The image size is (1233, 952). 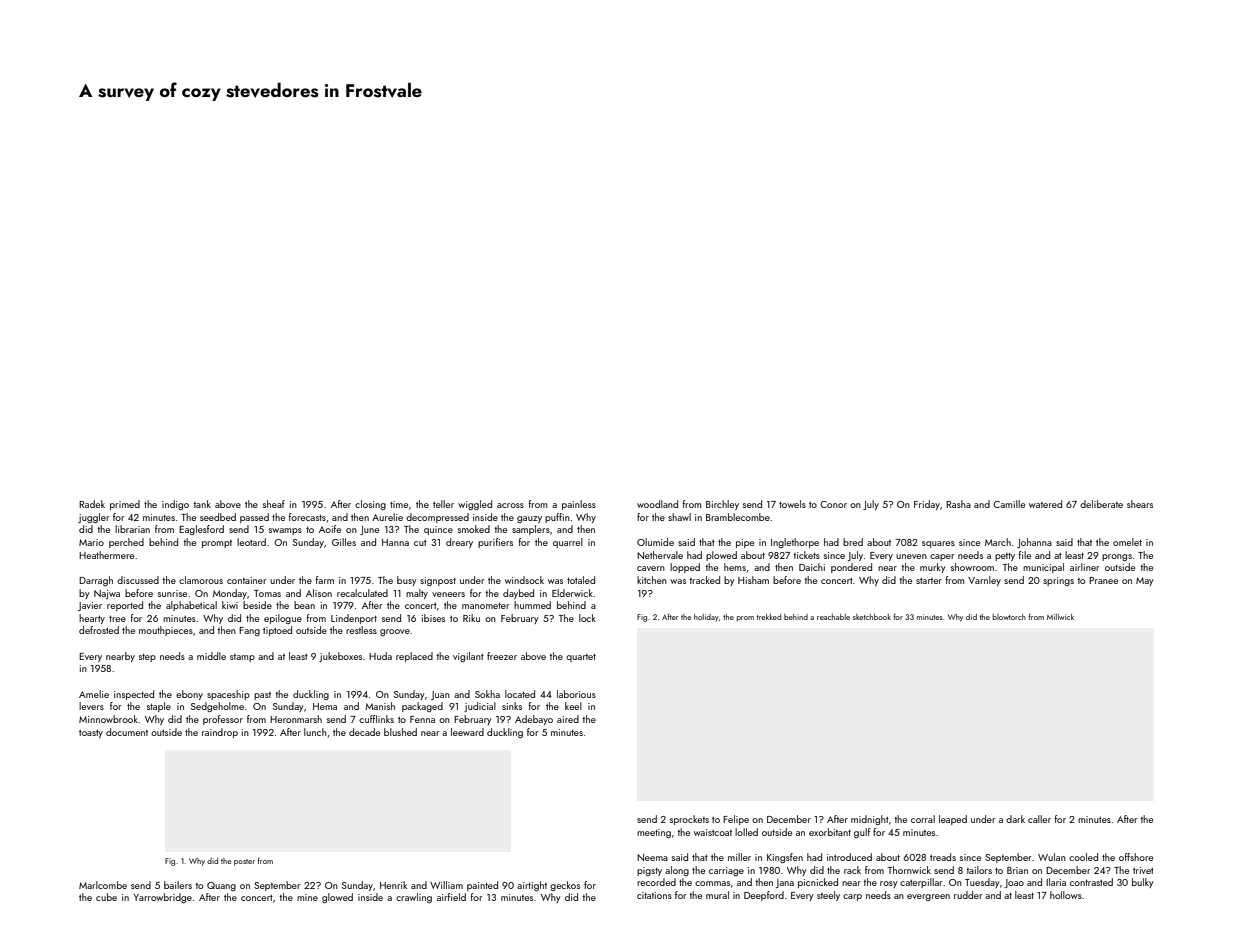 I want to click on caller, so click(x=1039, y=819).
